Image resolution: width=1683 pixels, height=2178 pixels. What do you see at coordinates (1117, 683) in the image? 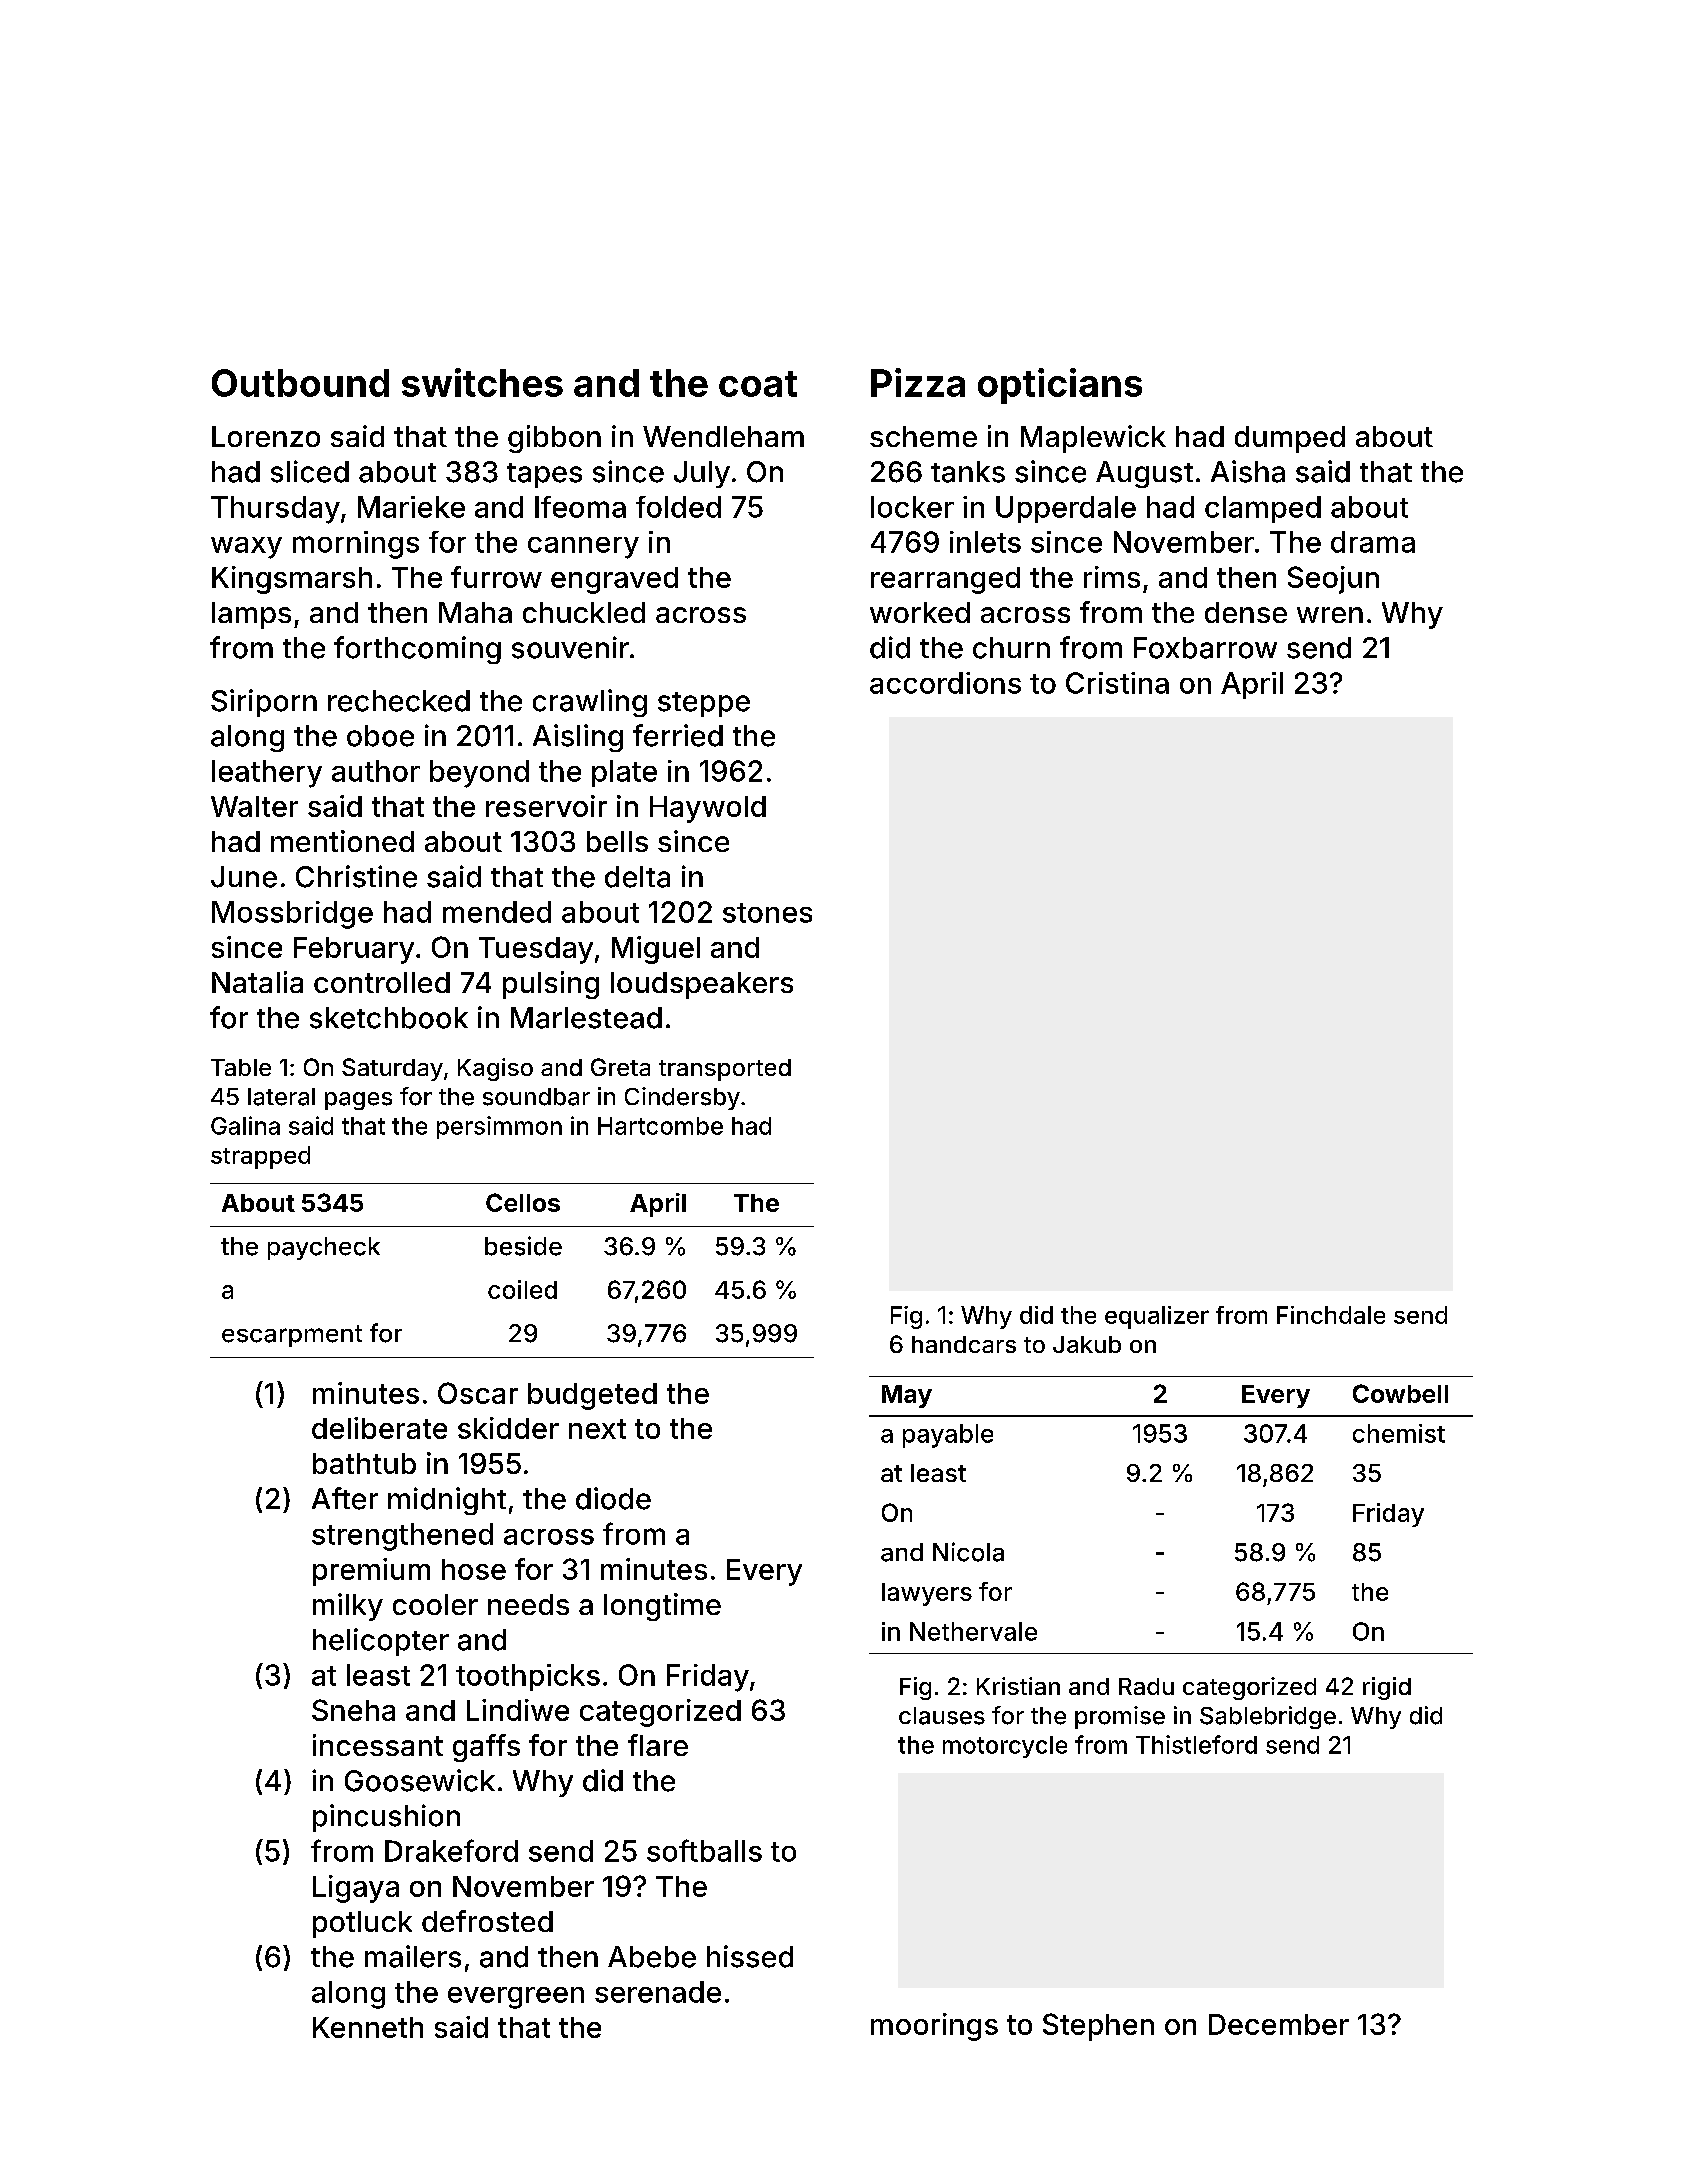
I see `Cristina` at bounding box center [1117, 683].
